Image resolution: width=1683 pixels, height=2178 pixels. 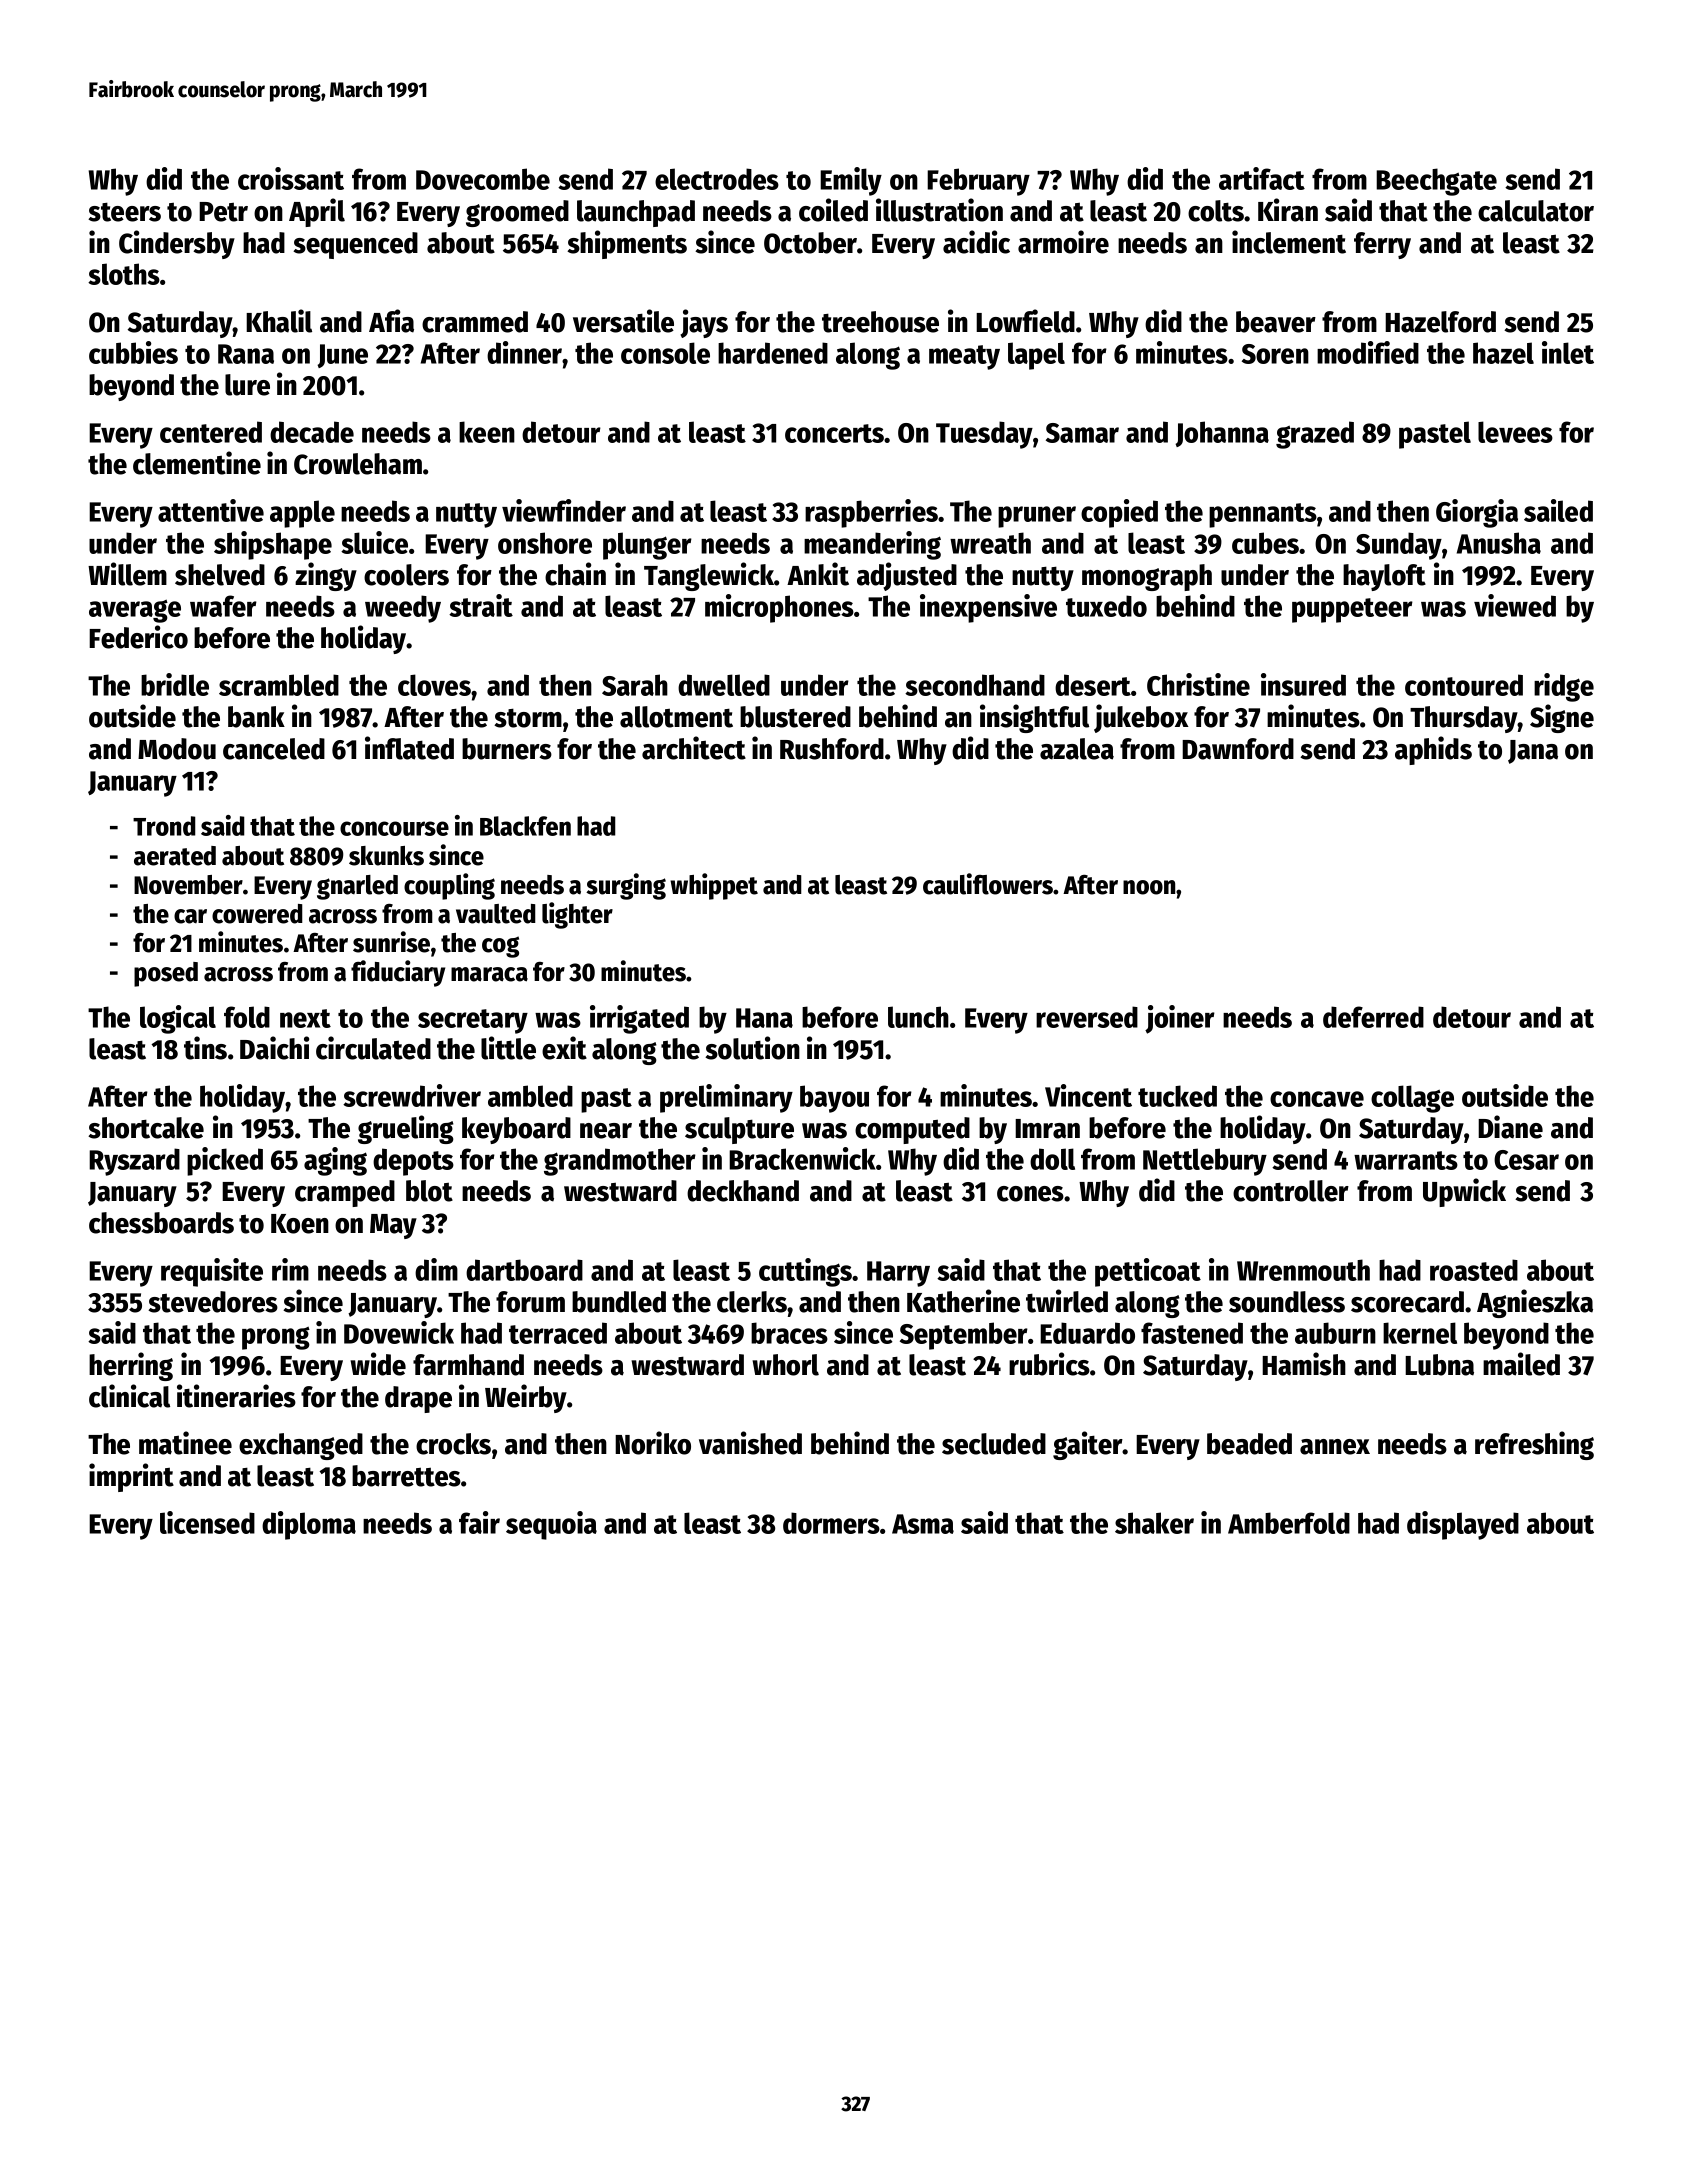 I want to click on dormers, so click(x=831, y=1523).
